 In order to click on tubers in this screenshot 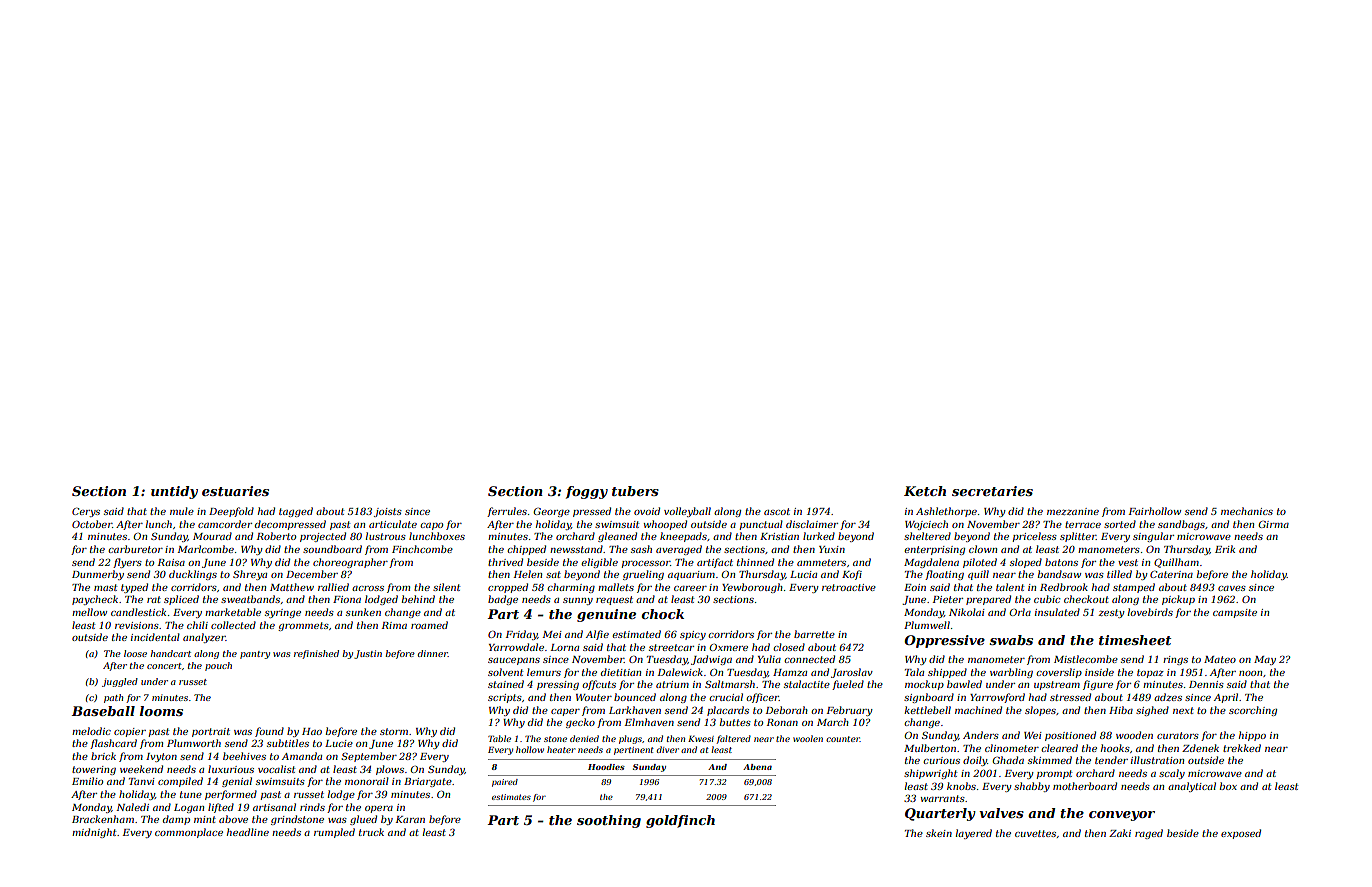, I will do `click(635, 491)`.
